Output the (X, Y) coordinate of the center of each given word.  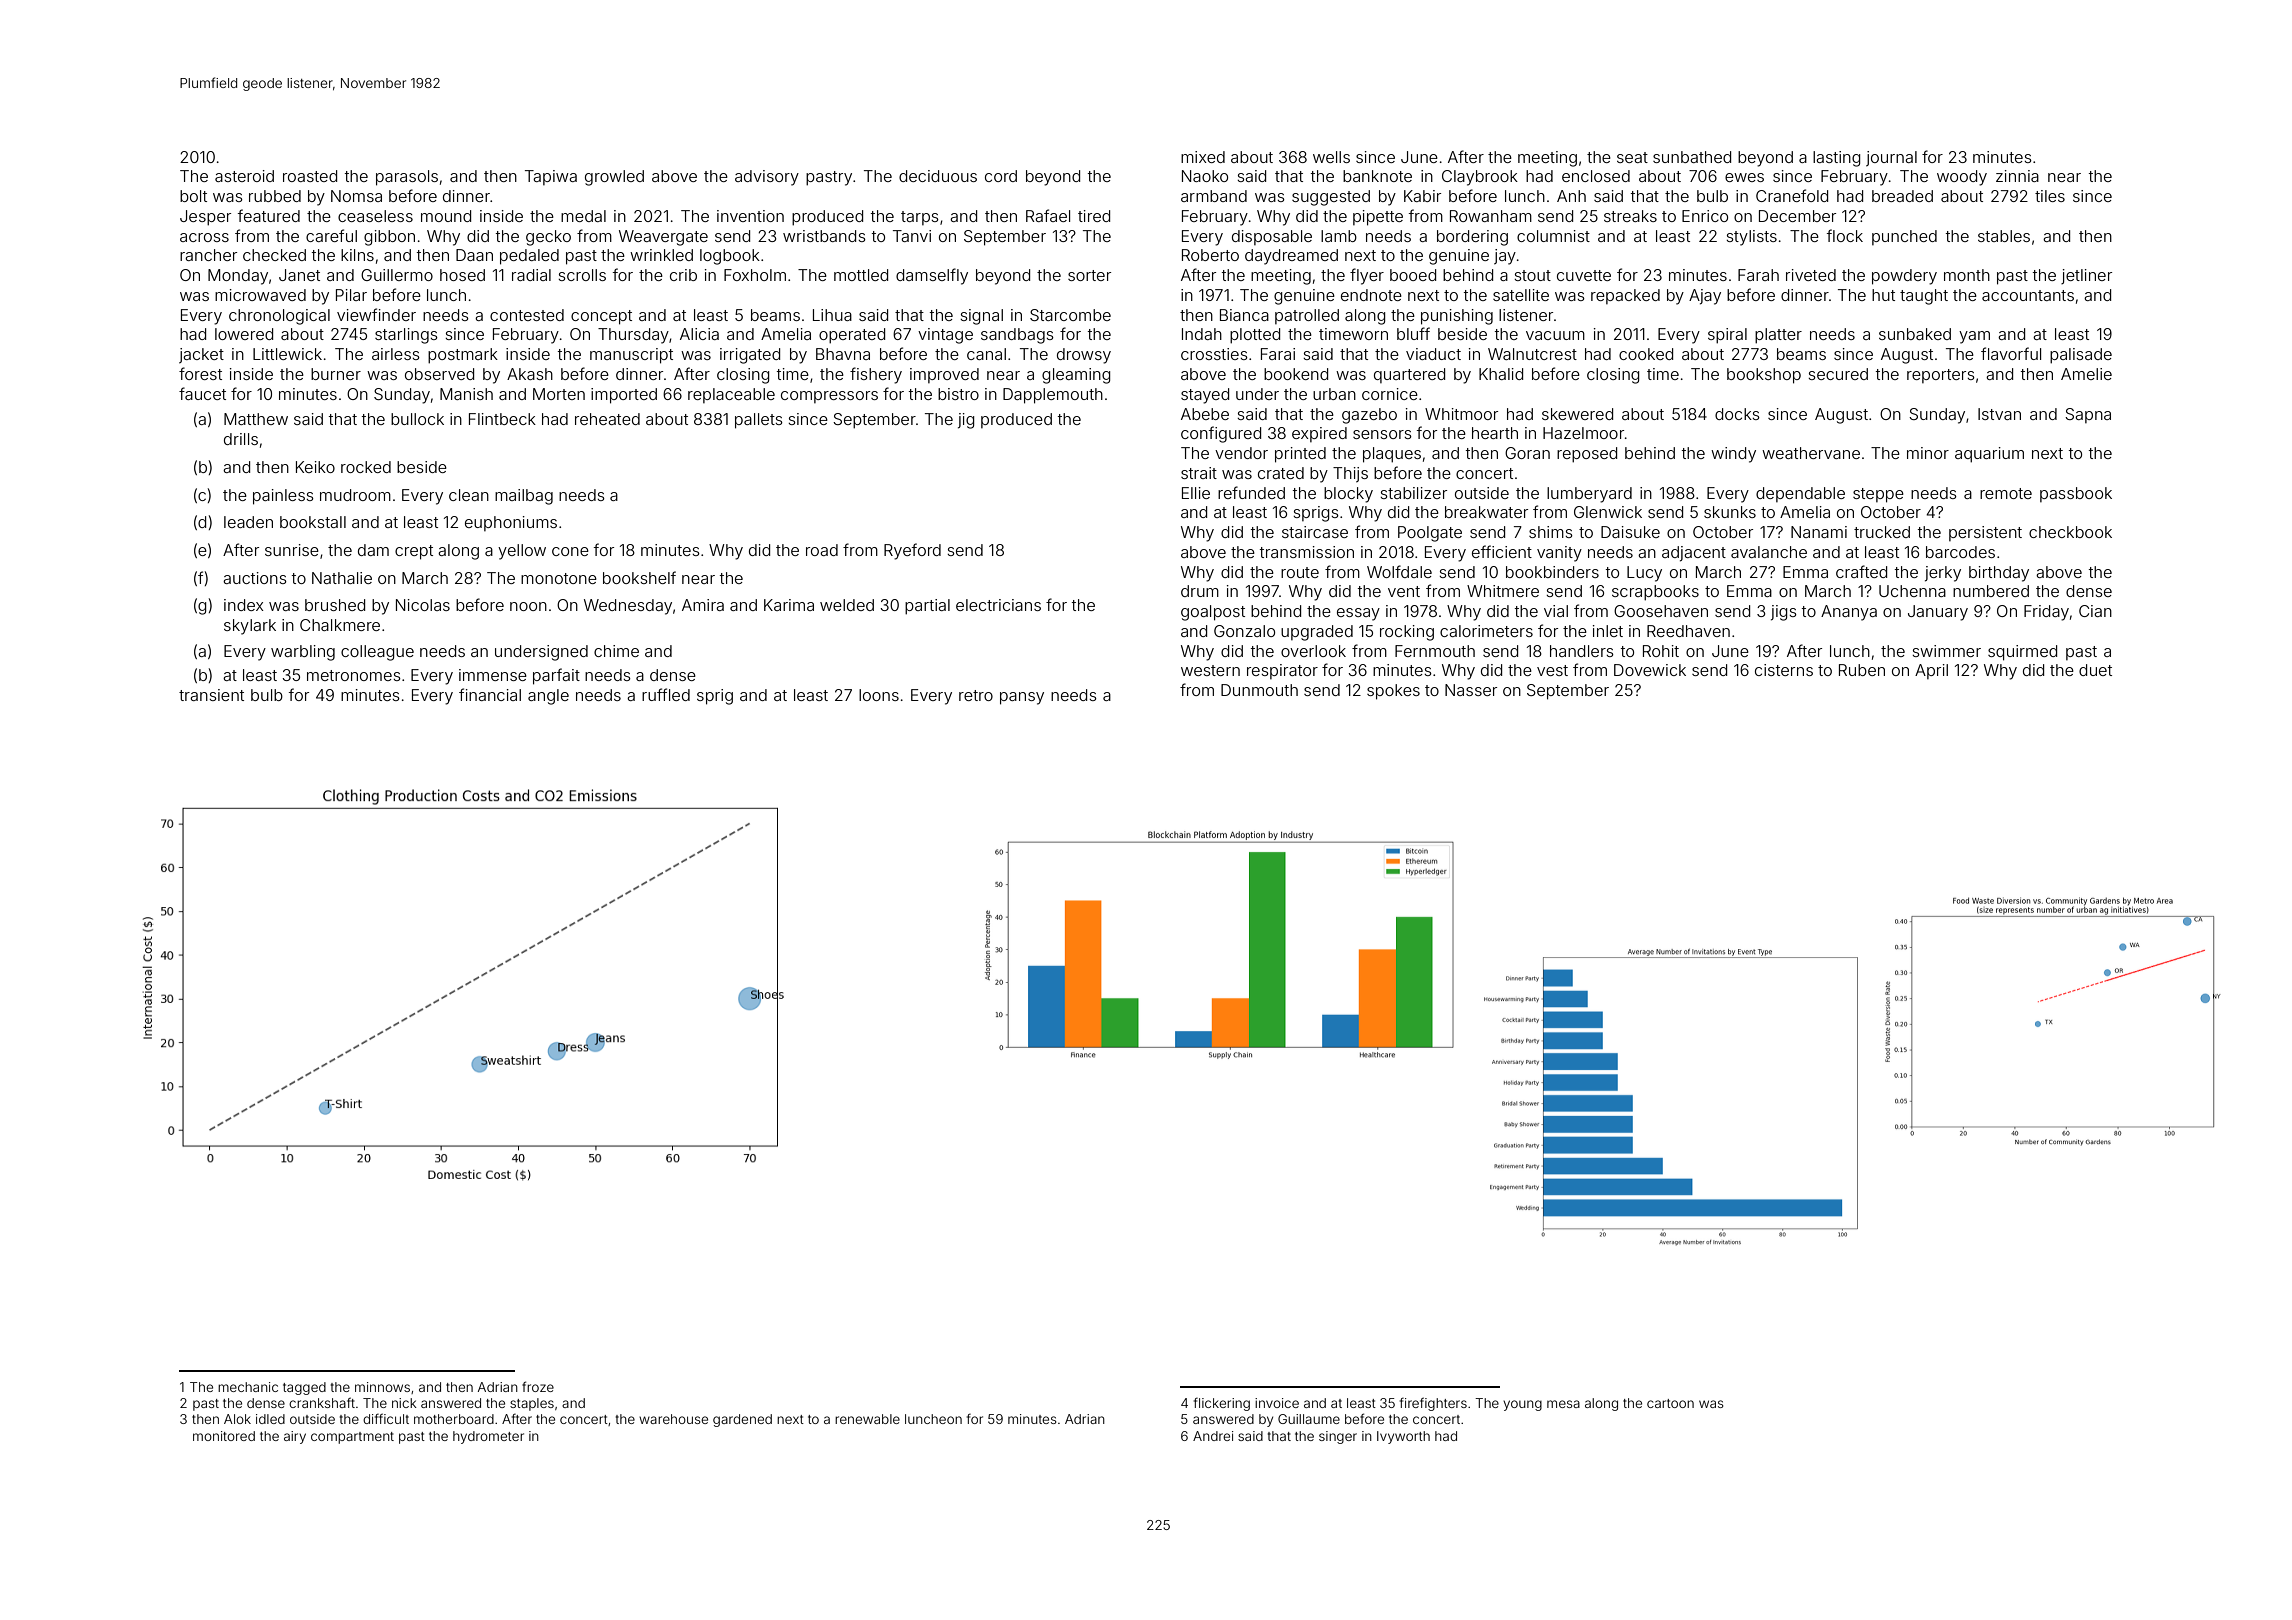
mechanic (248, 1387)
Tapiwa (551, 177)
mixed (1203, 157)
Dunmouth (1259, 690)
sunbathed (1692, 157)
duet (2095, 670)
